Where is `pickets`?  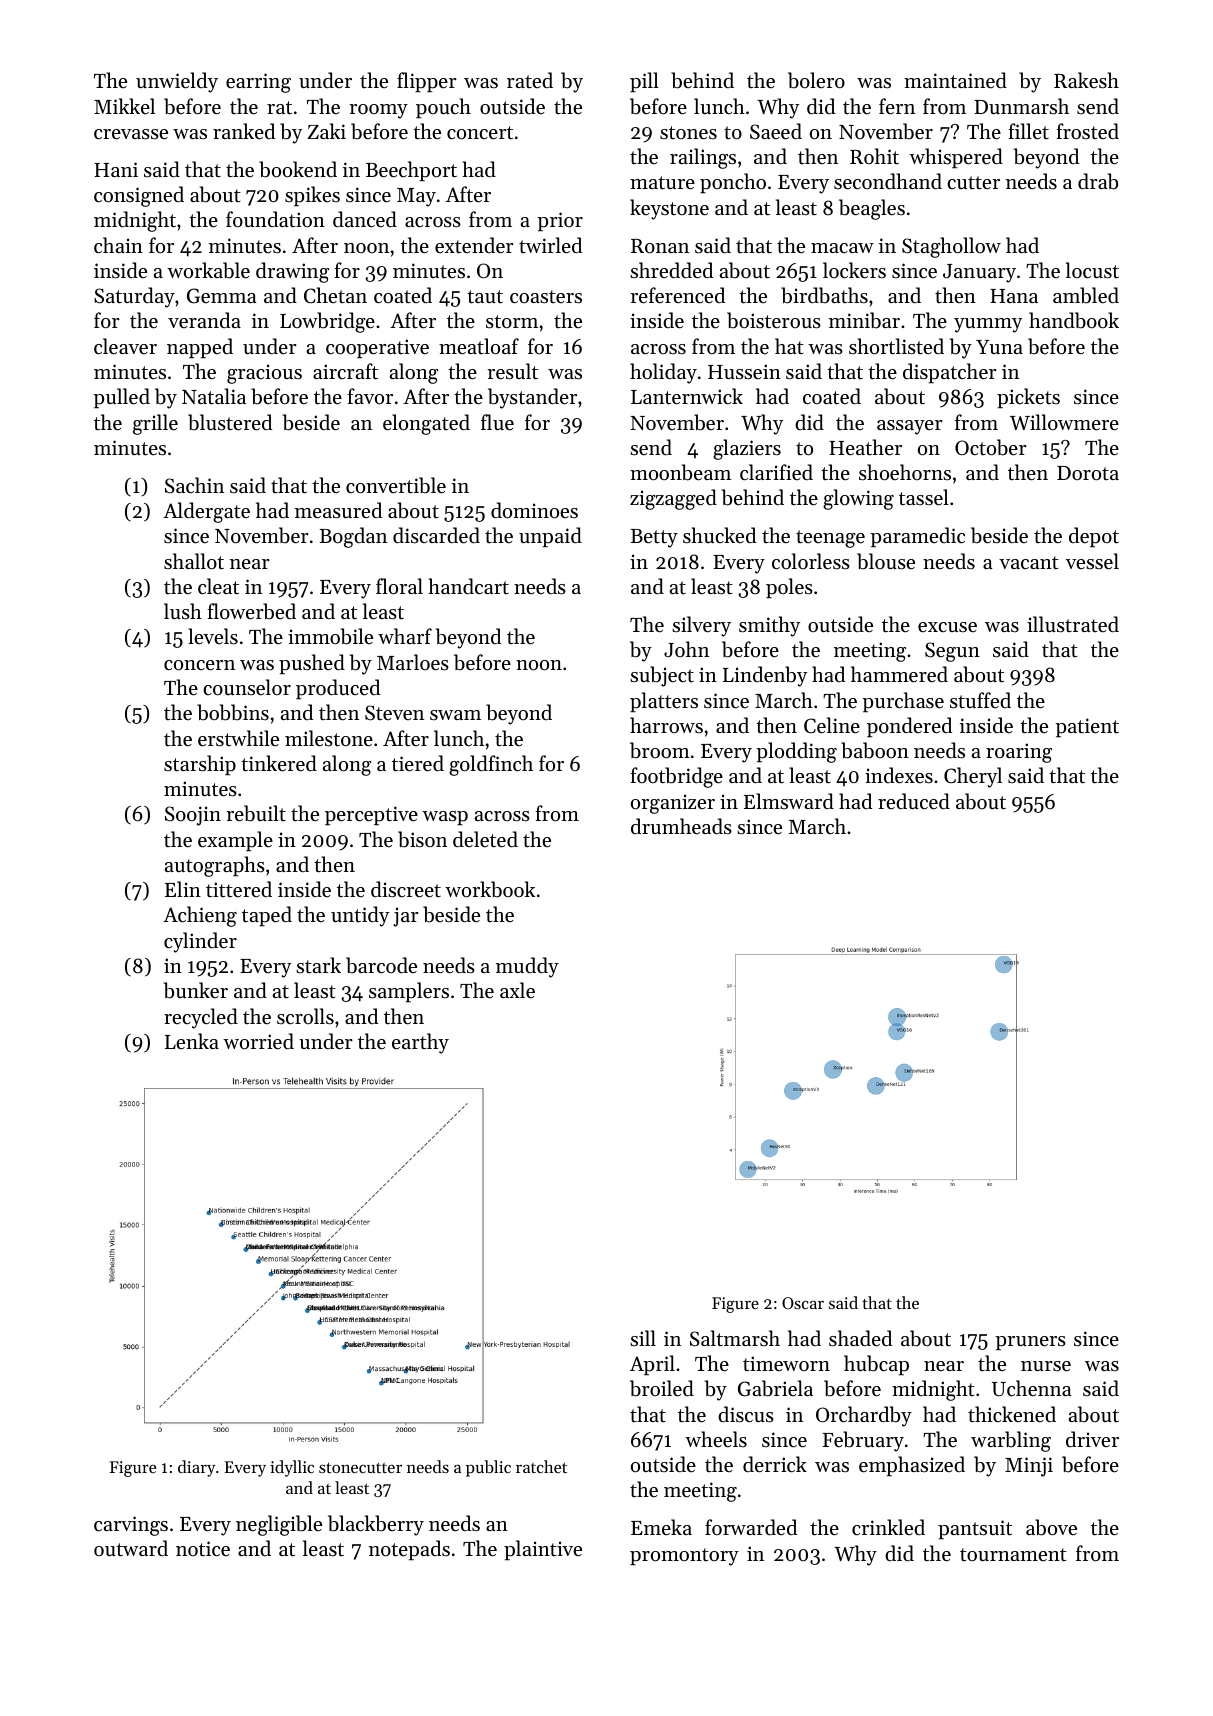 pickets is located at coordinates (1028, 398).
